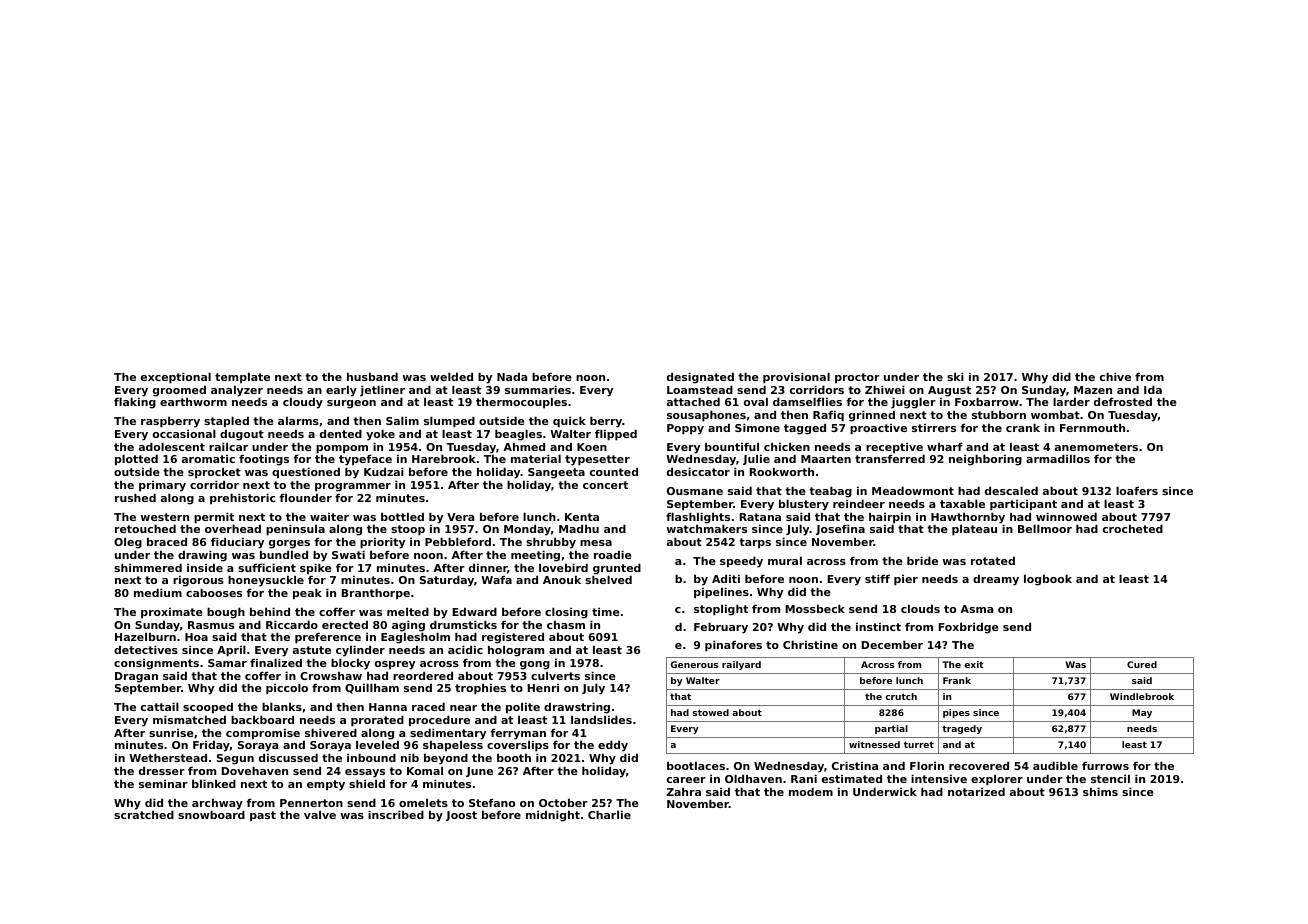 This screenshot has height=924, width=1308. Describe the element at coordinates (1066, 516) in the screenshot. I see `winnowed` at that location.
